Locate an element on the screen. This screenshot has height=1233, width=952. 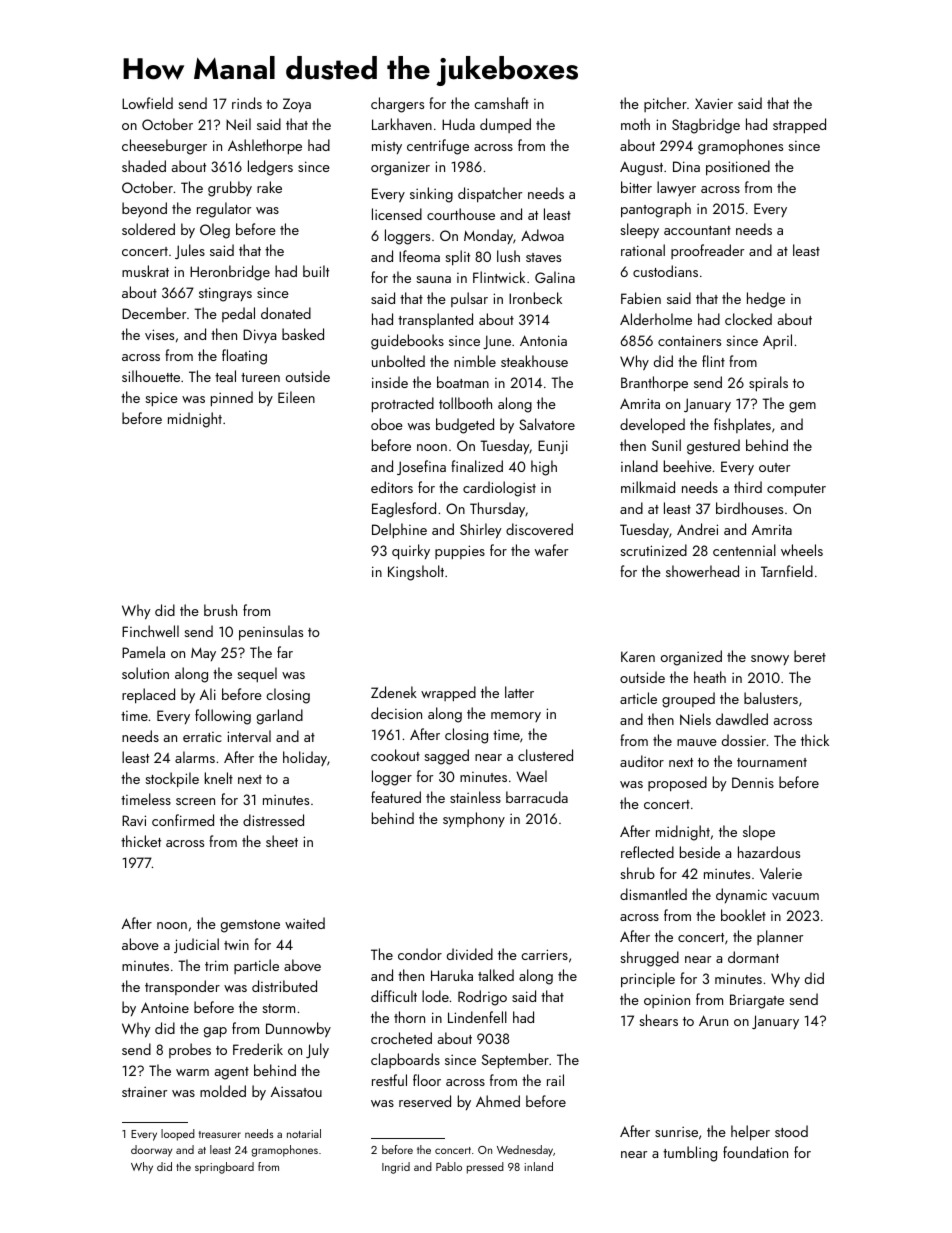
dismantled is located at coordinates (653, 894).
